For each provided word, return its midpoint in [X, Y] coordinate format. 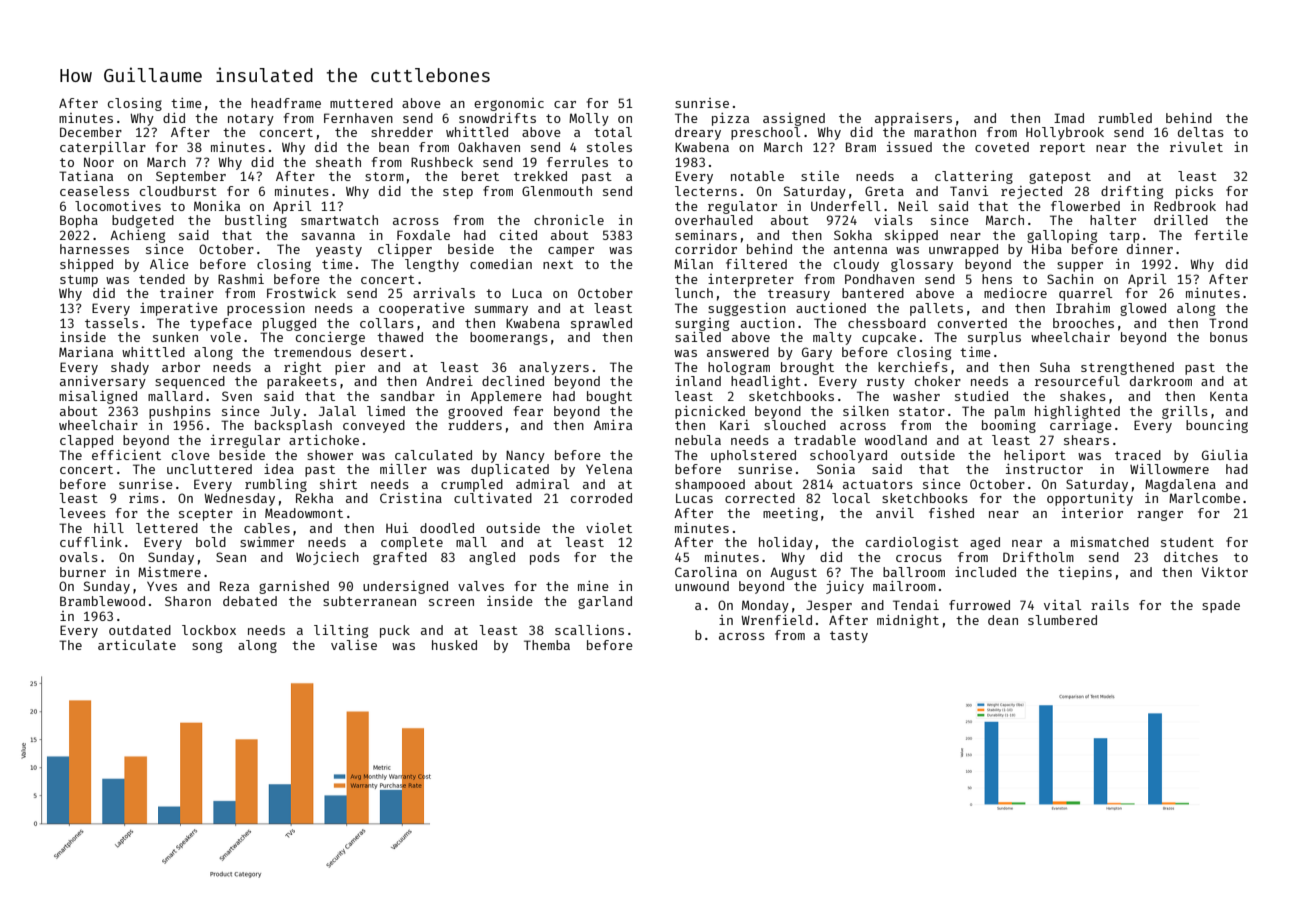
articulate [137, 645]
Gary [817, 353]
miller [403, 469]
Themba [547, 645]
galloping [1062, 236]
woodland [896, 440]
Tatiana [86, 176]
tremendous [312, 352]
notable [757, 176]
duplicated [510, 470]
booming [1009, 426]
